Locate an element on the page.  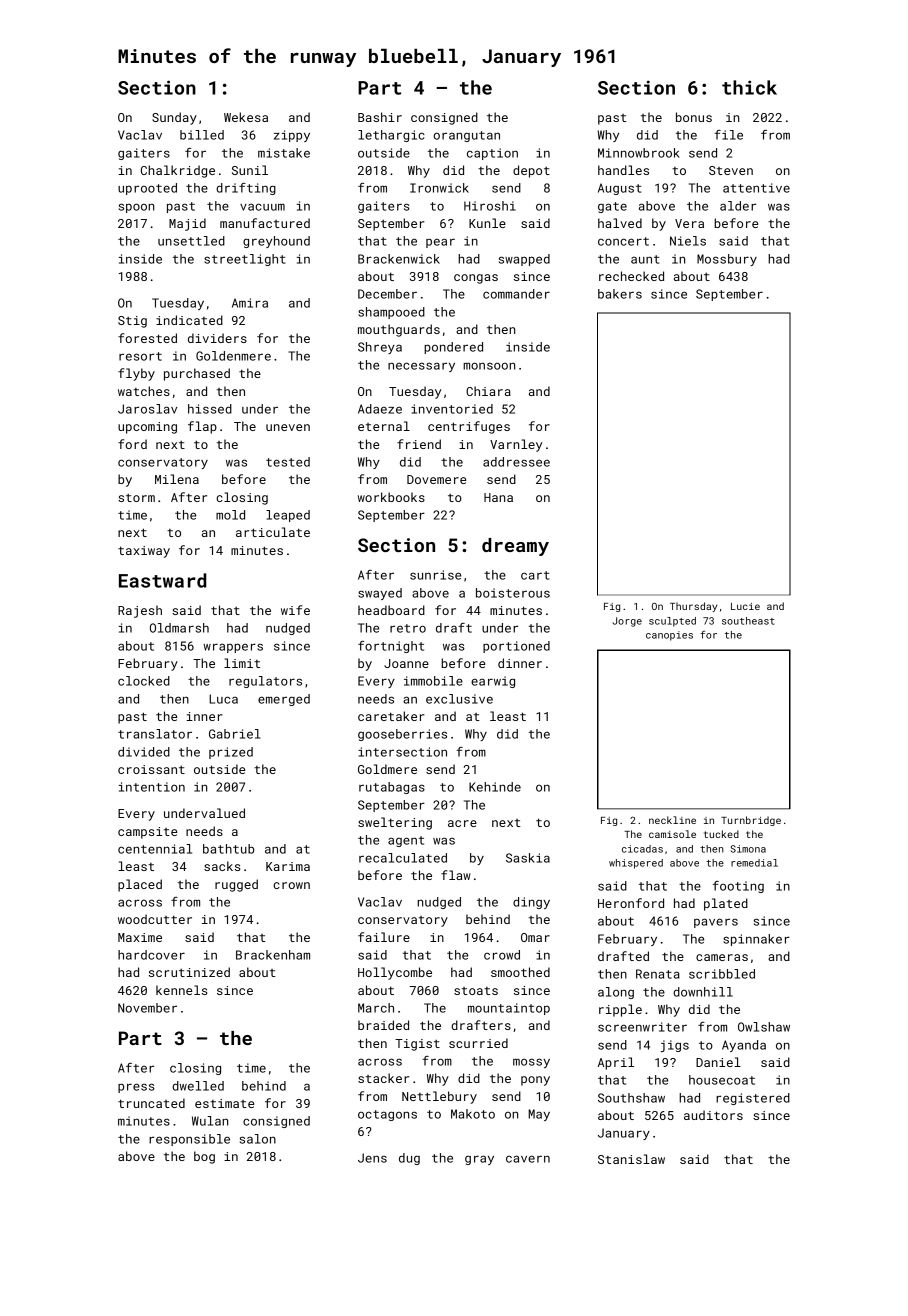
canopies is located at coordinates (669, 636).
